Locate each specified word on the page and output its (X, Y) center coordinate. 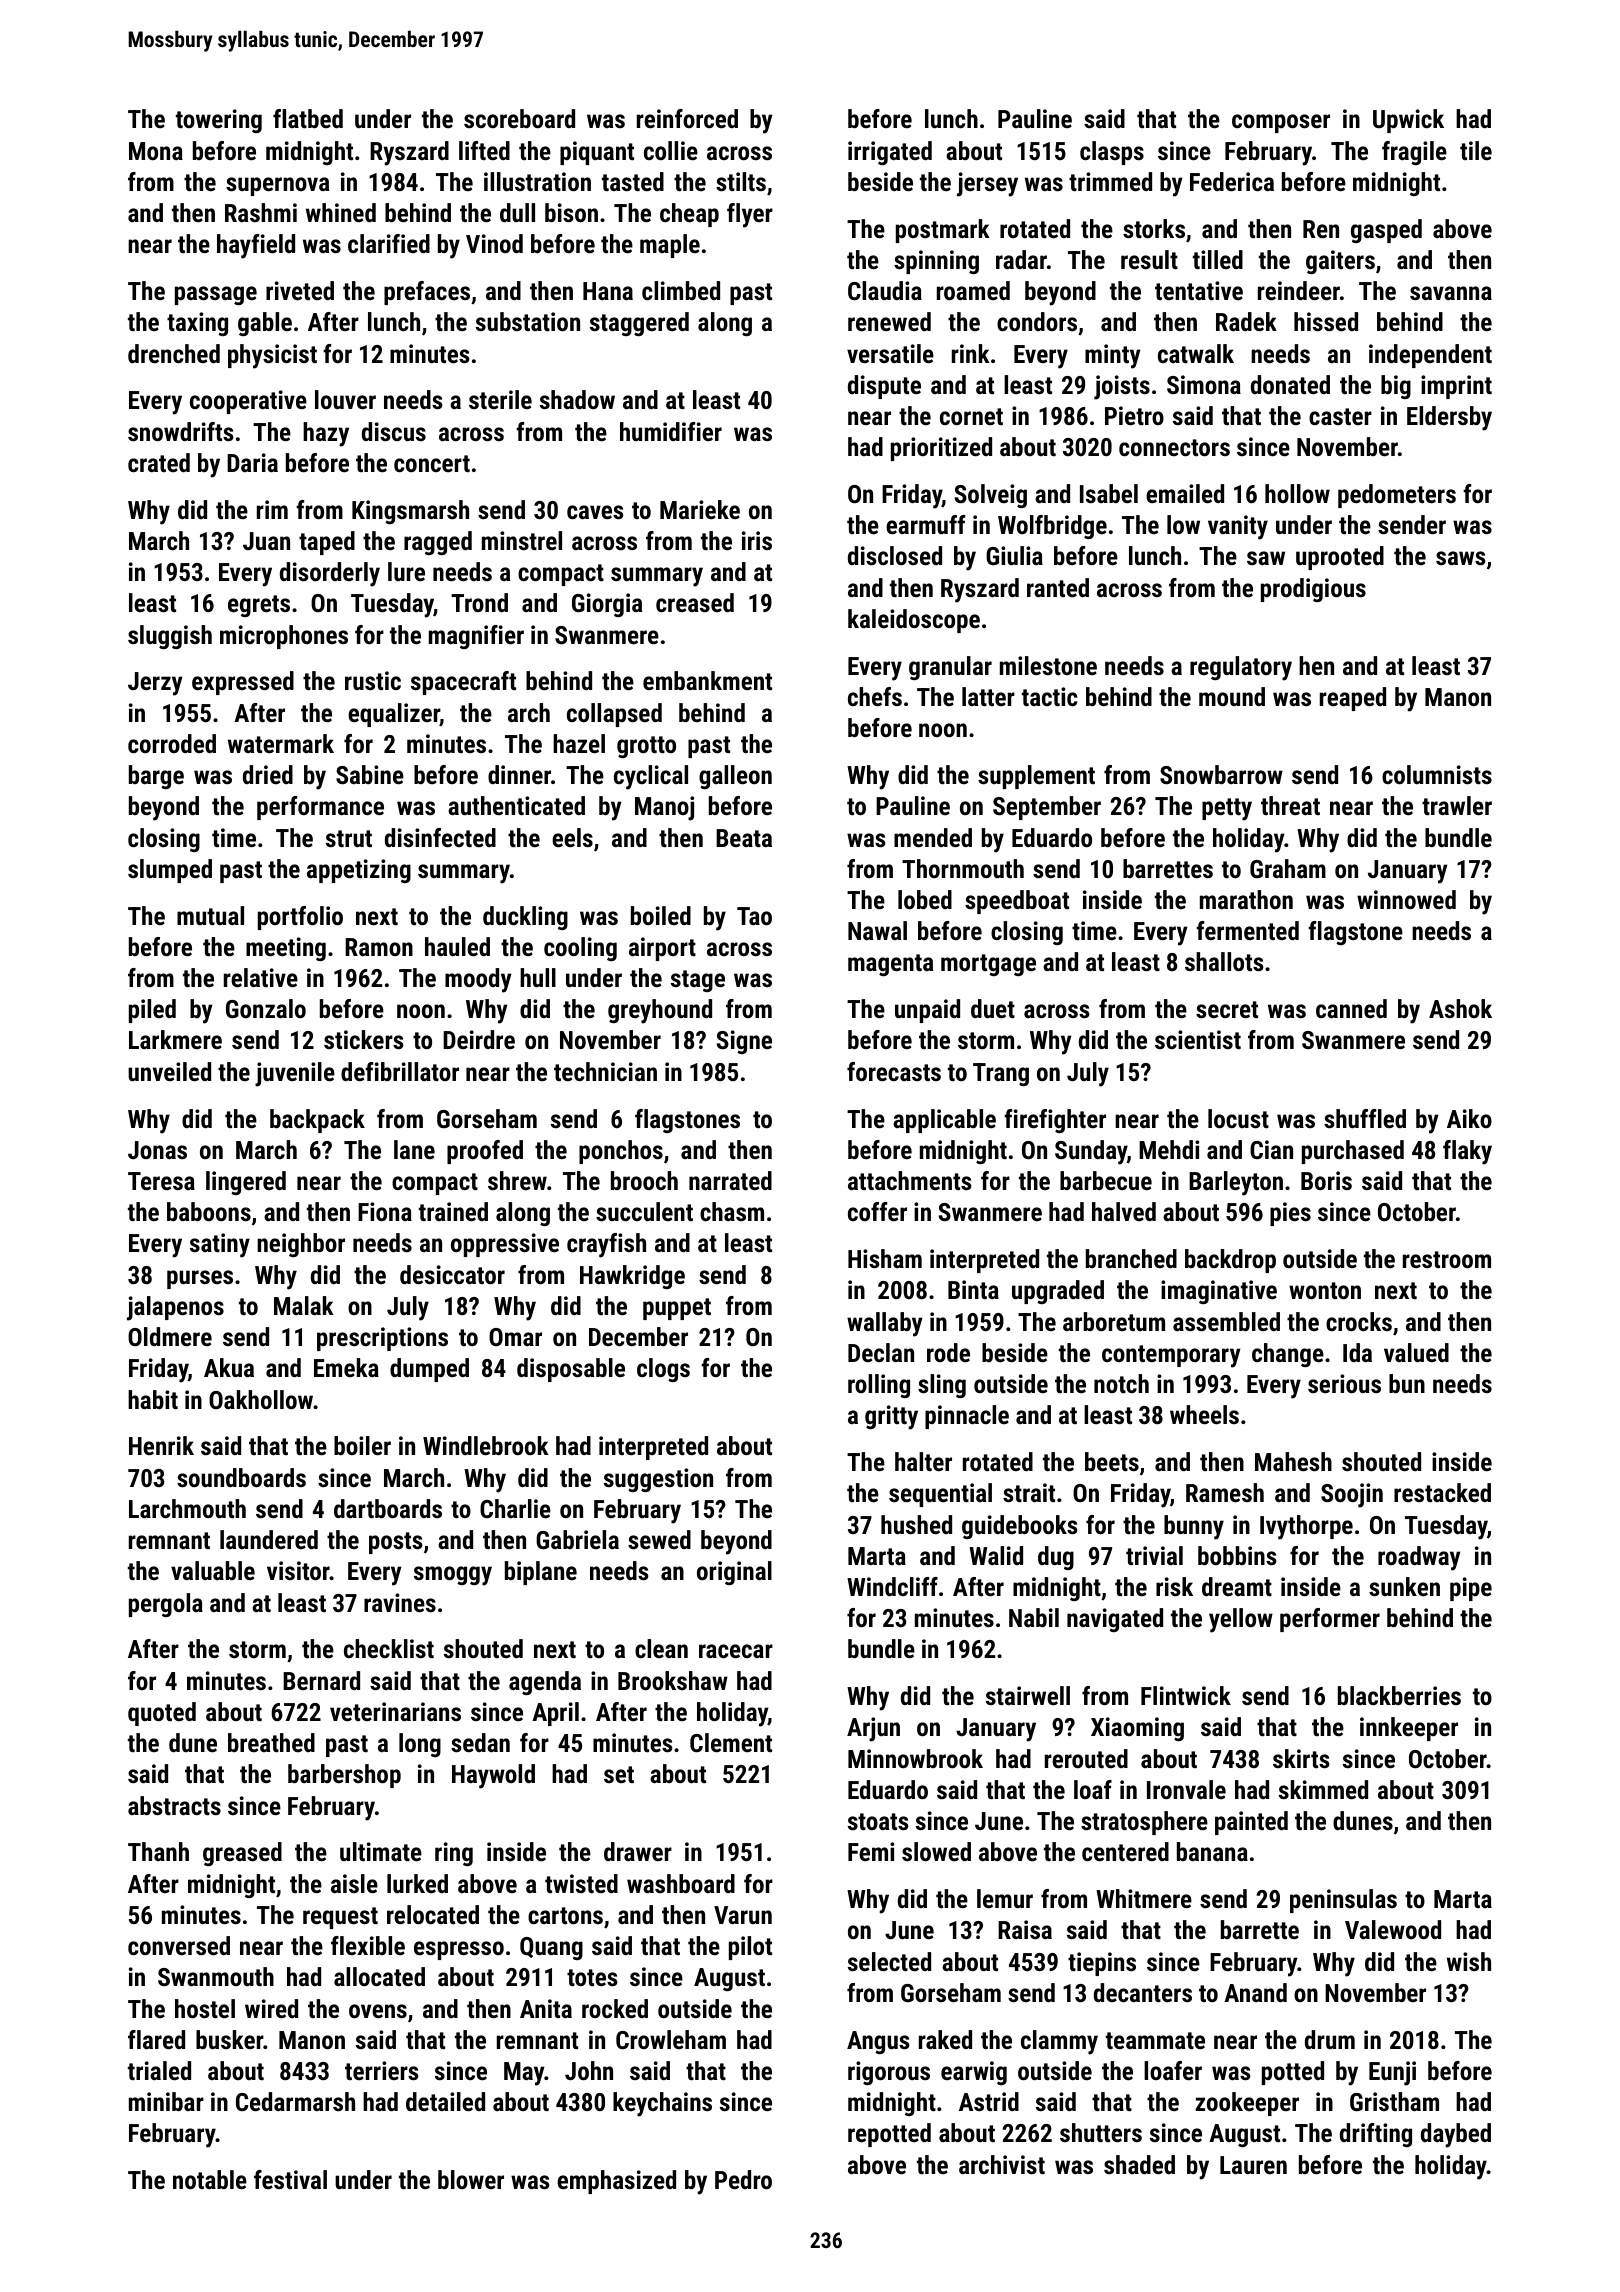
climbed (681, 290)
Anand (1255, 1992)
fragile (1414, 153)
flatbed (308, 118)
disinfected (440, 837)
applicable (944, 1121)
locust (1238, 1118)
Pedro (743, 2179)
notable (210, 2179)
